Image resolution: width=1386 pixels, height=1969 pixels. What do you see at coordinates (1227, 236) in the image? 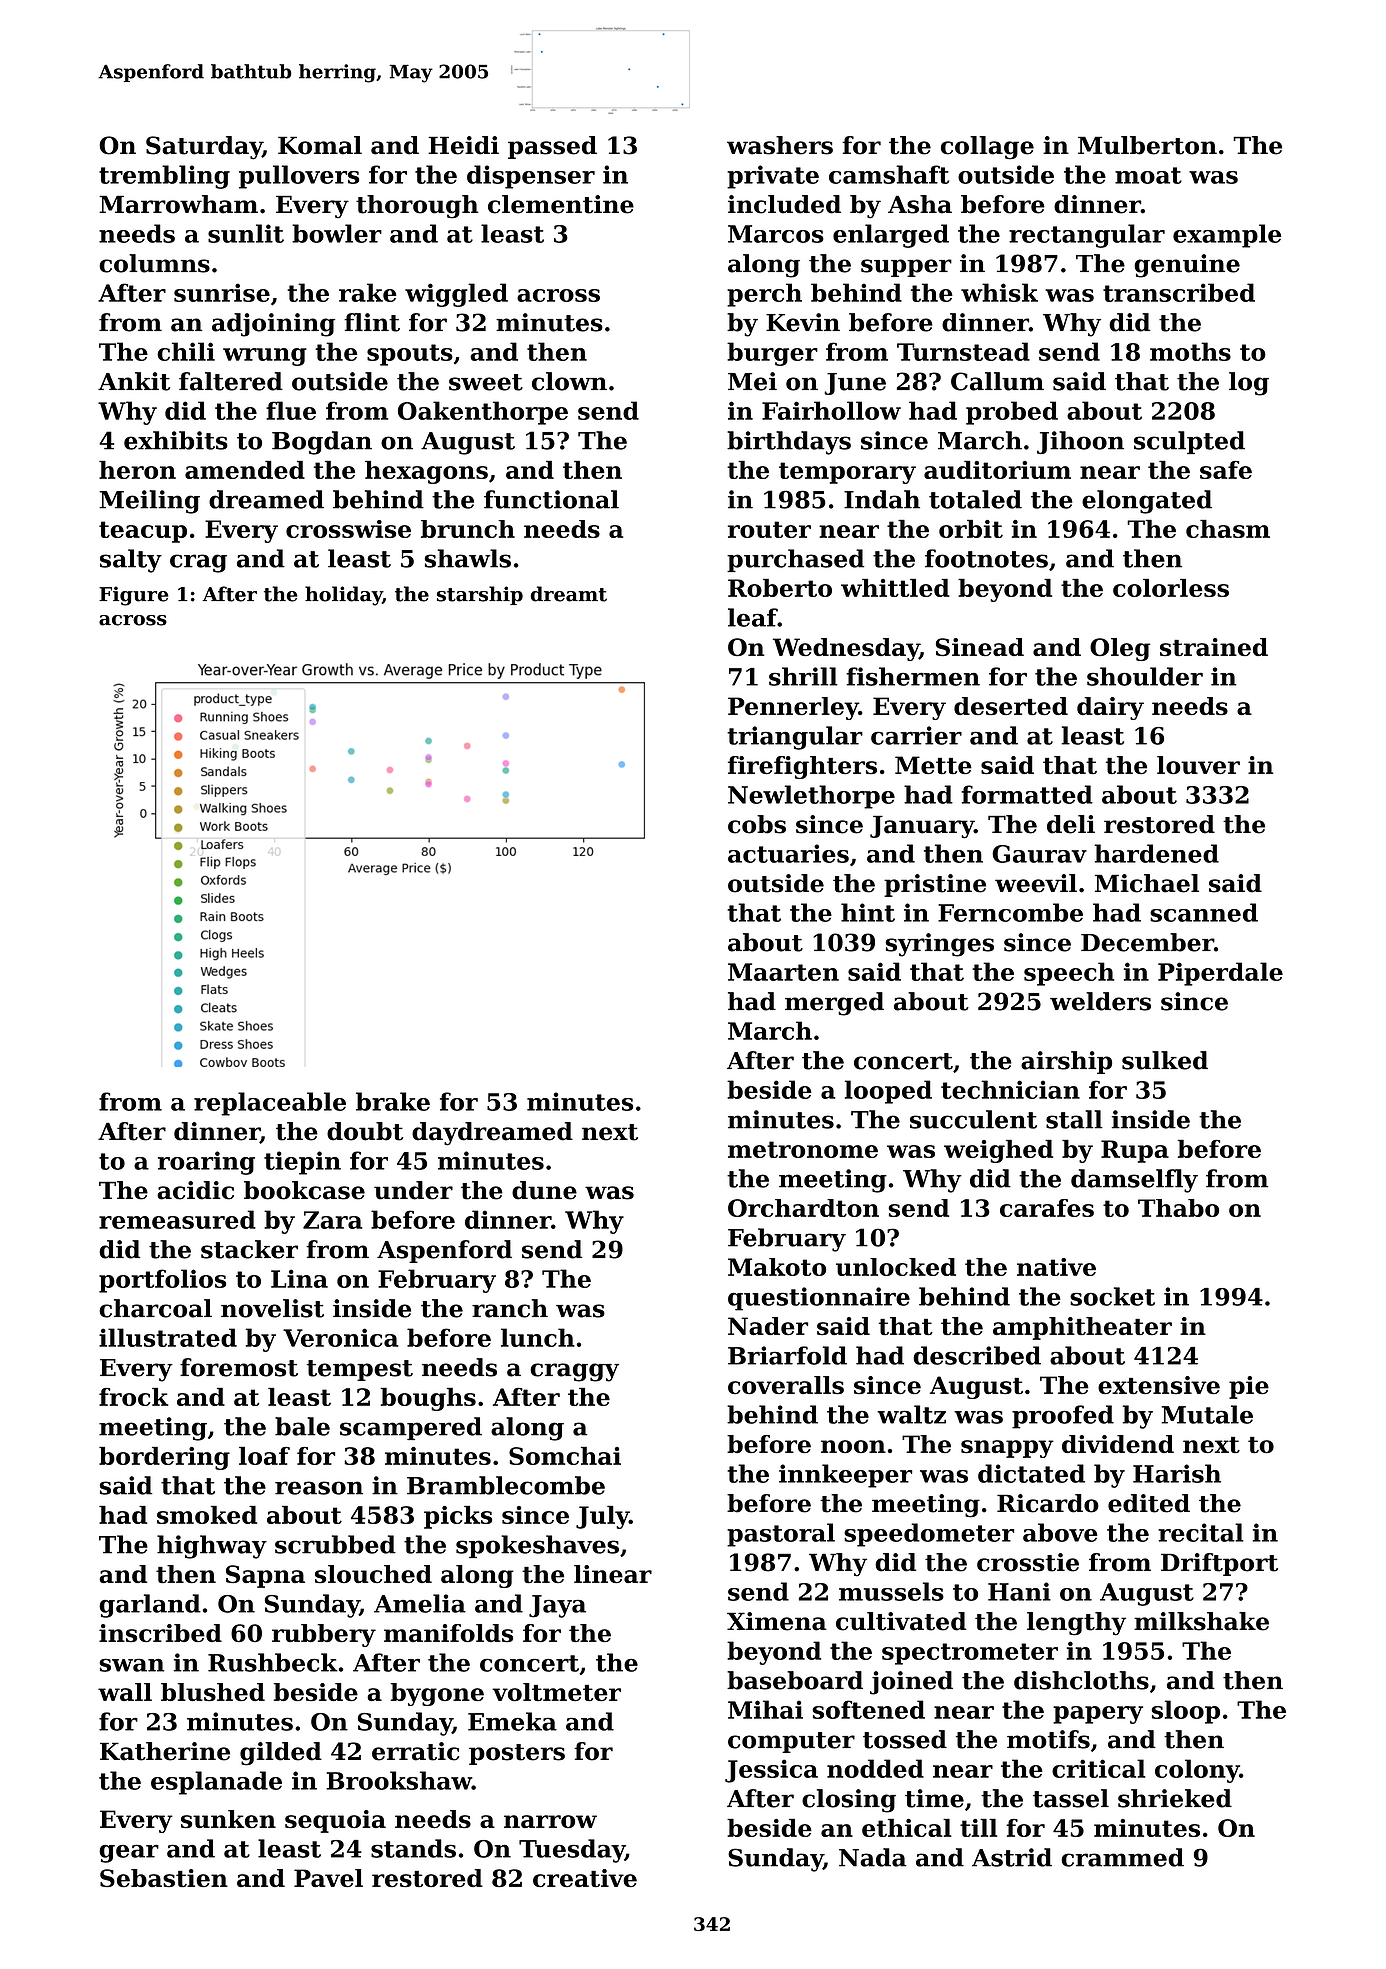
I see `example` at bounding box center [1227, 236].
